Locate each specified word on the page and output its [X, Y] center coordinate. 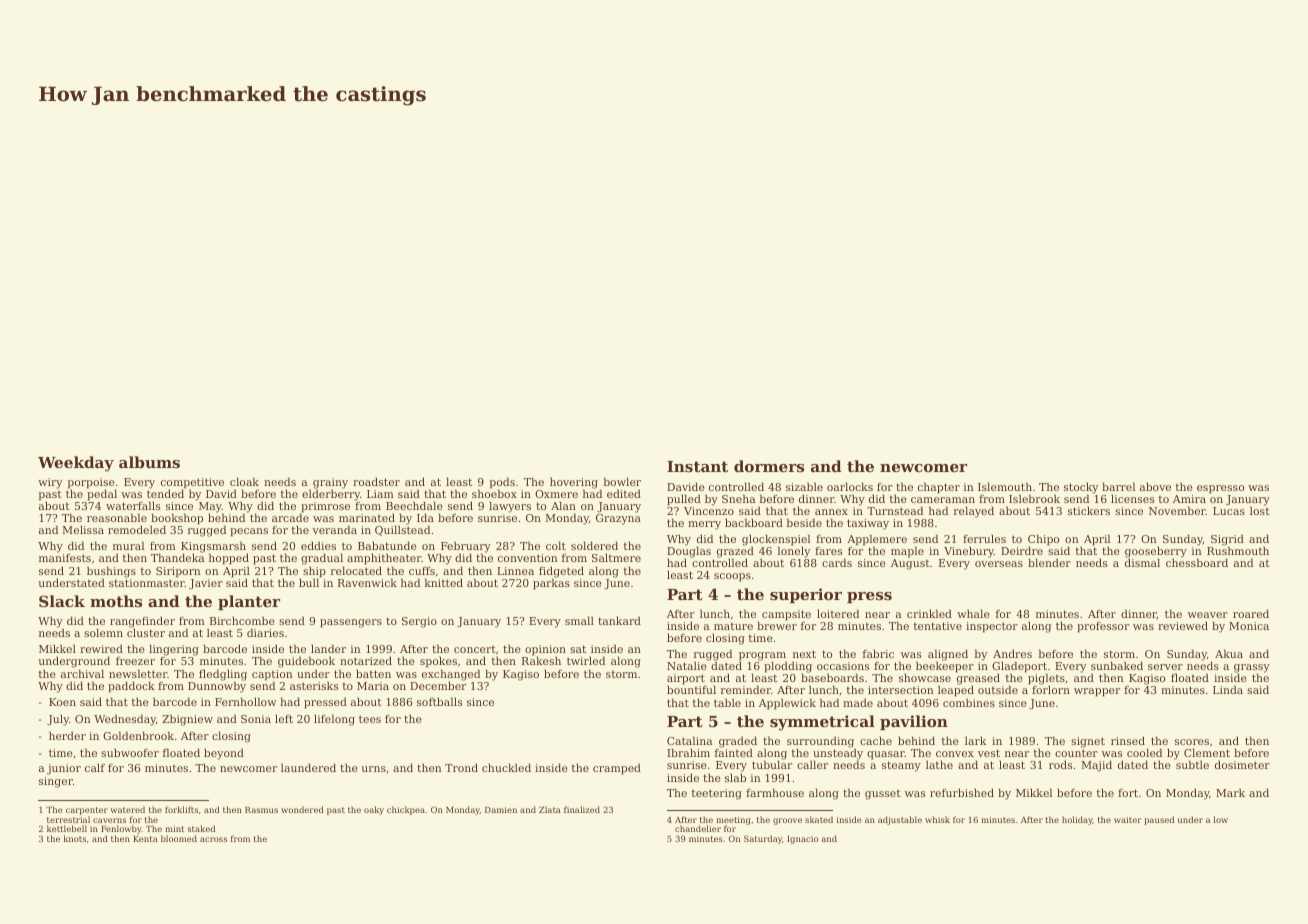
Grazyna [618, 519]
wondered [302, 809]
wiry [50, 483]
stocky [1081, 488]
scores [1192, 742]
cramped [617, 769]
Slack [62, 601]
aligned [948, 655]
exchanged [451, 675]
